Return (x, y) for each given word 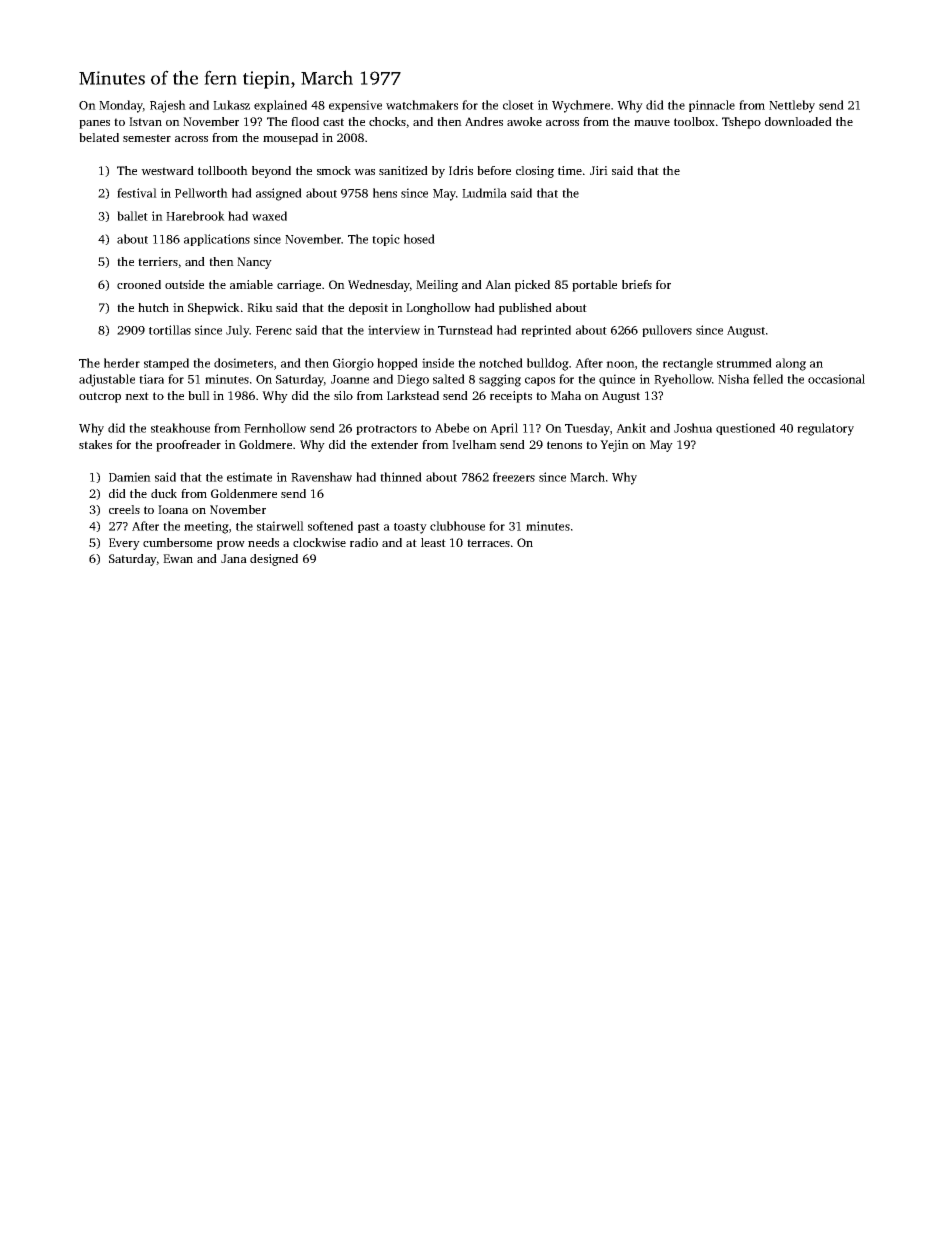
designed (274, 560)
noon (620, 364)
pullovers (667, 331)
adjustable (107, 380)
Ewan (178, 558)
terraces (488, 543)
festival (137, 193)
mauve (652, 123)
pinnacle (712, 106)
